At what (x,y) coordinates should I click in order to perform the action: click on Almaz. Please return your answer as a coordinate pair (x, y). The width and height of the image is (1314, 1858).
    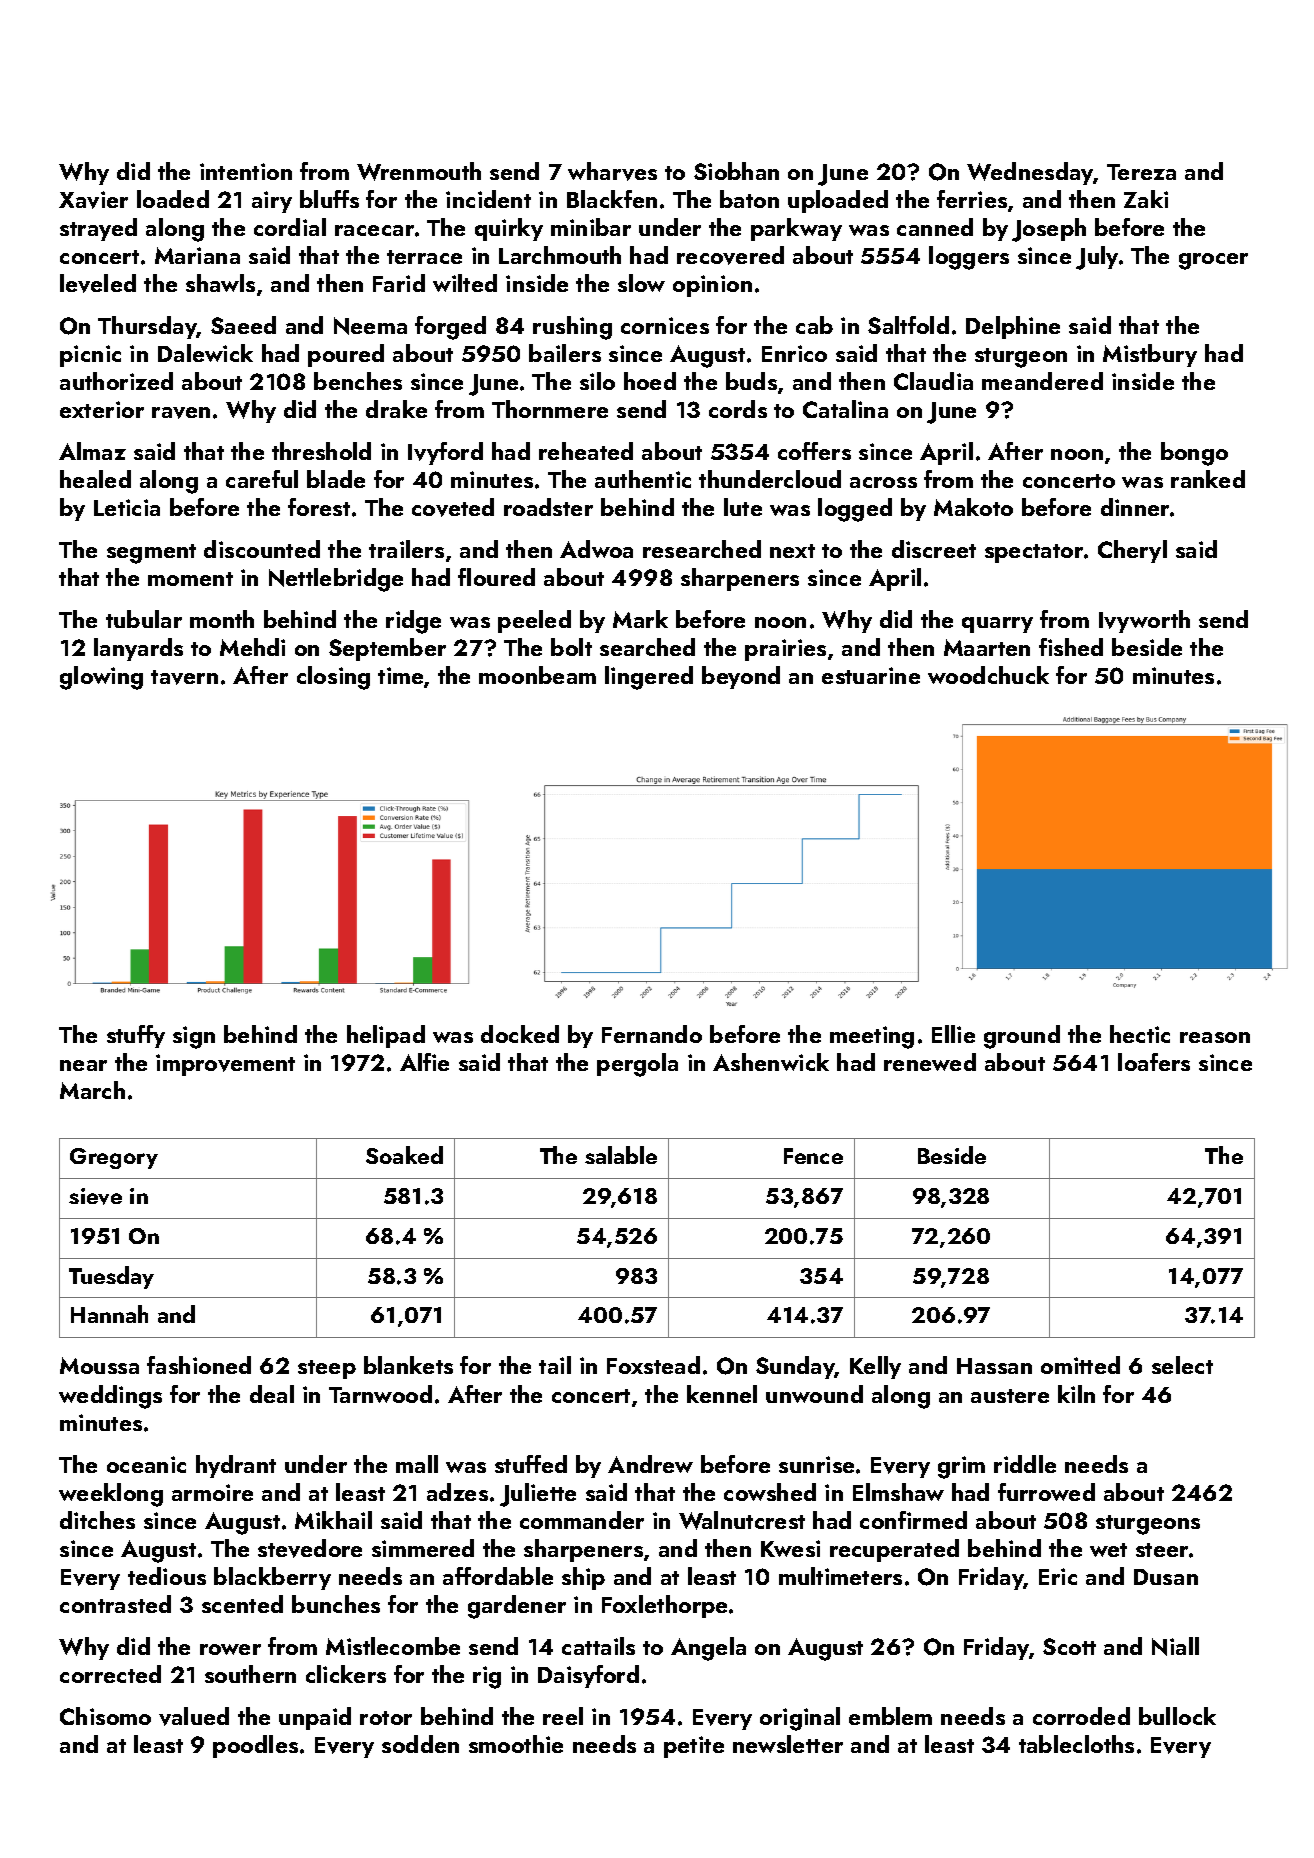
    Looking at the image, I should click on (92, 451).
